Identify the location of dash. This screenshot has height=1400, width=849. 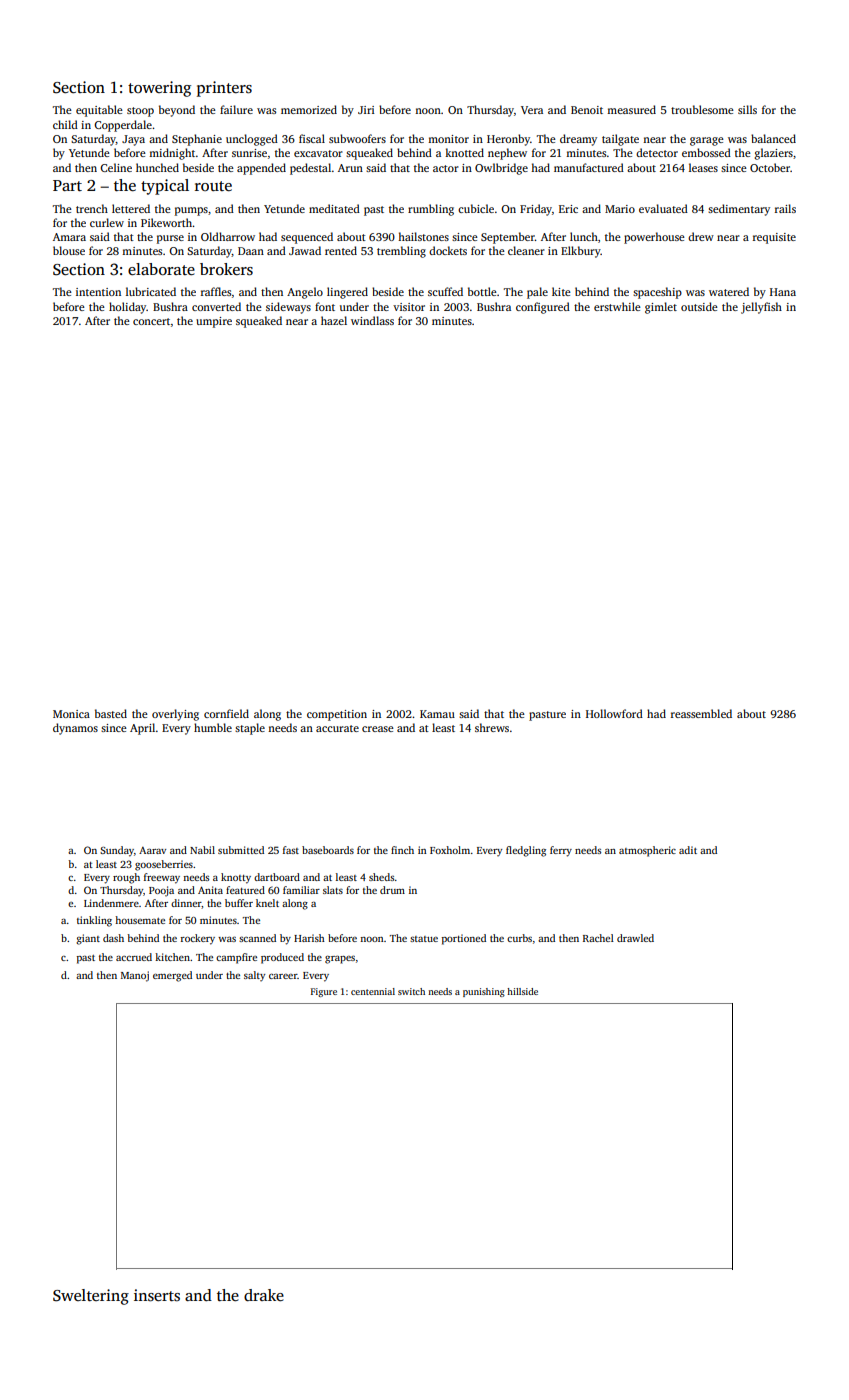
(113, 938).
